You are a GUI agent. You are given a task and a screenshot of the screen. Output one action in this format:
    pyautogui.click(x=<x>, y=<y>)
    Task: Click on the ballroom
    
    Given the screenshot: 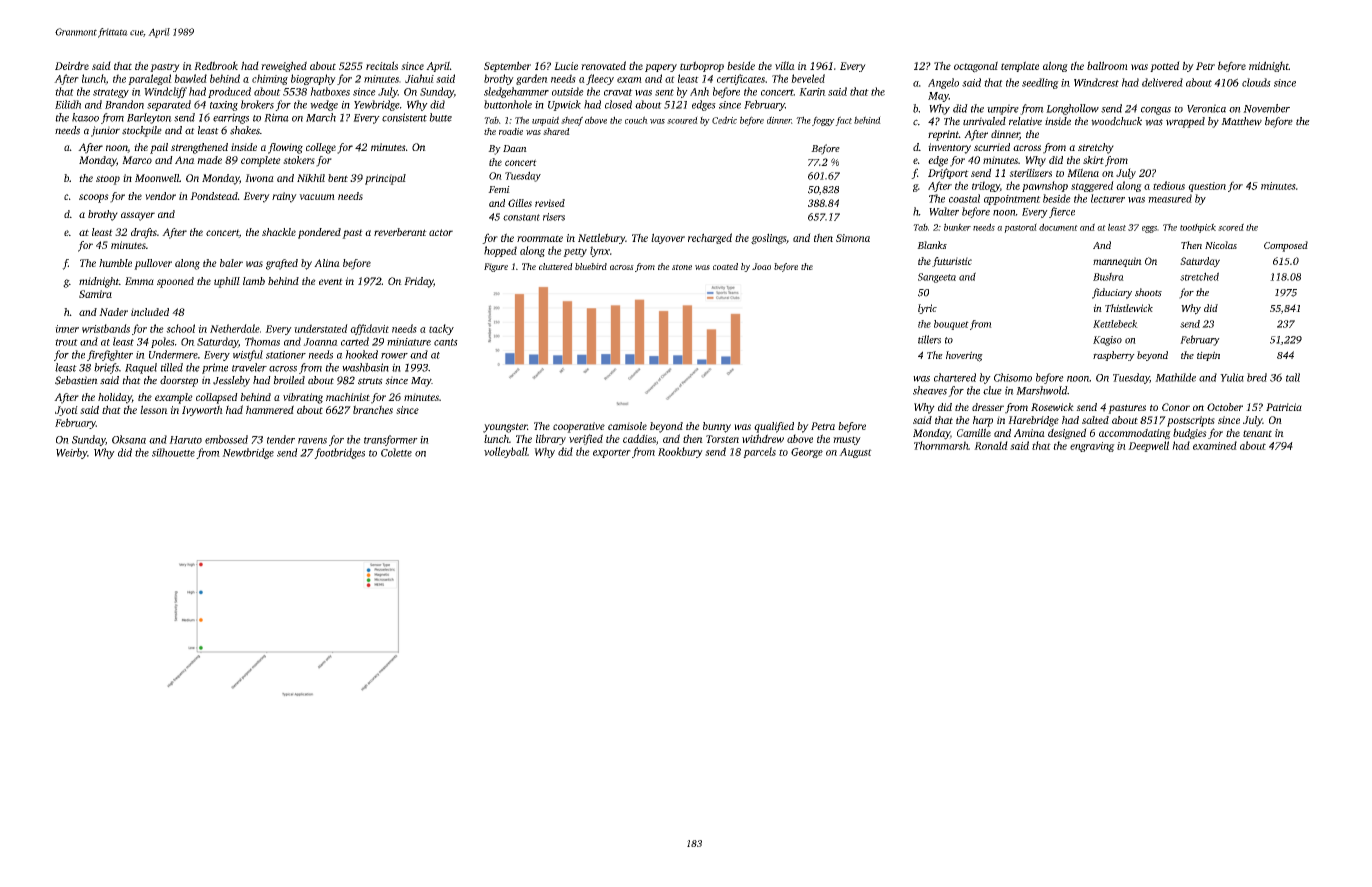 What is the action you would take?
    pyautogui.click(x=1107, y=65)
